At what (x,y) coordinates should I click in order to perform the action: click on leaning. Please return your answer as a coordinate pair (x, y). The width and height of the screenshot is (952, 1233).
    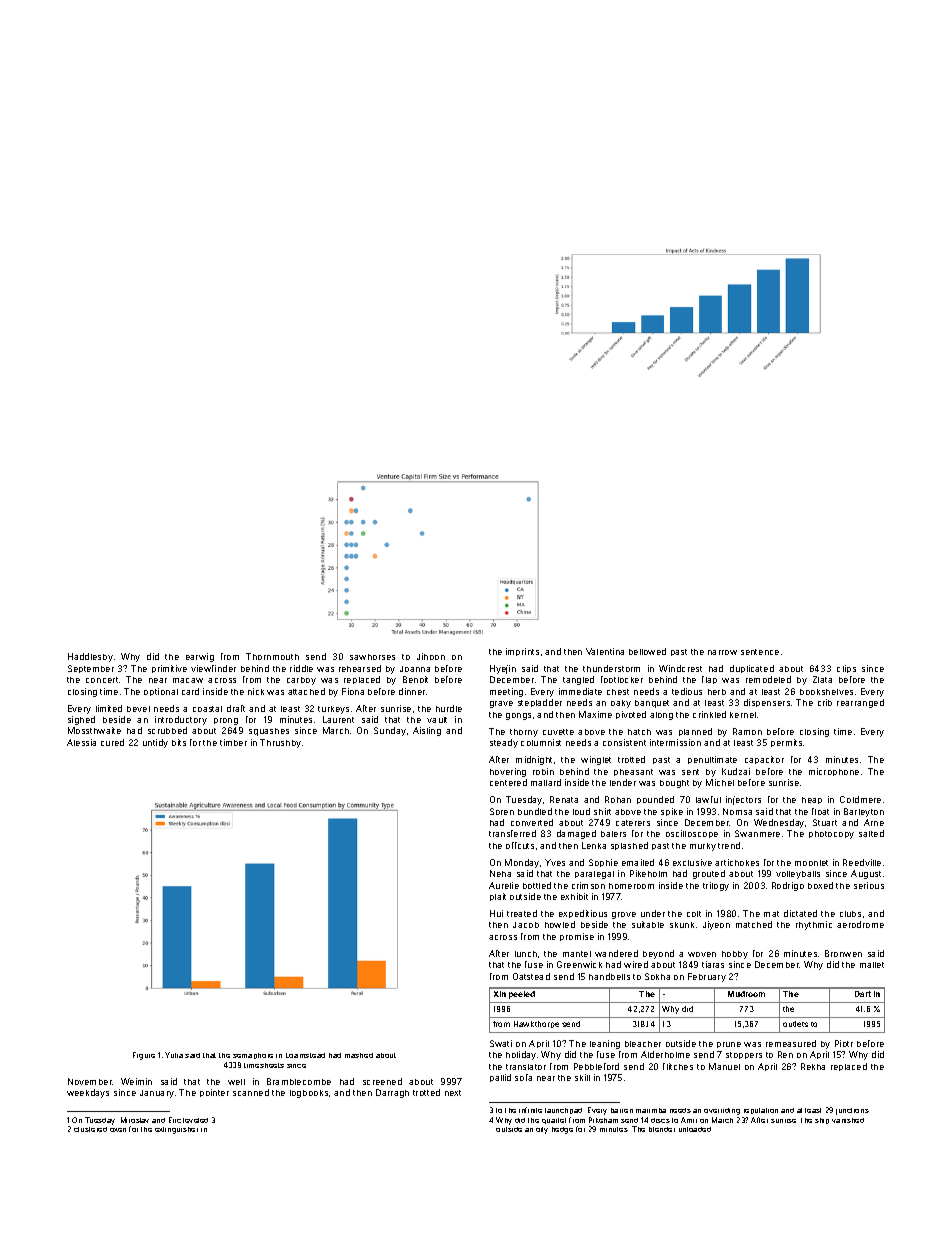
    Looking at the image, I should click on (605, 1044).
